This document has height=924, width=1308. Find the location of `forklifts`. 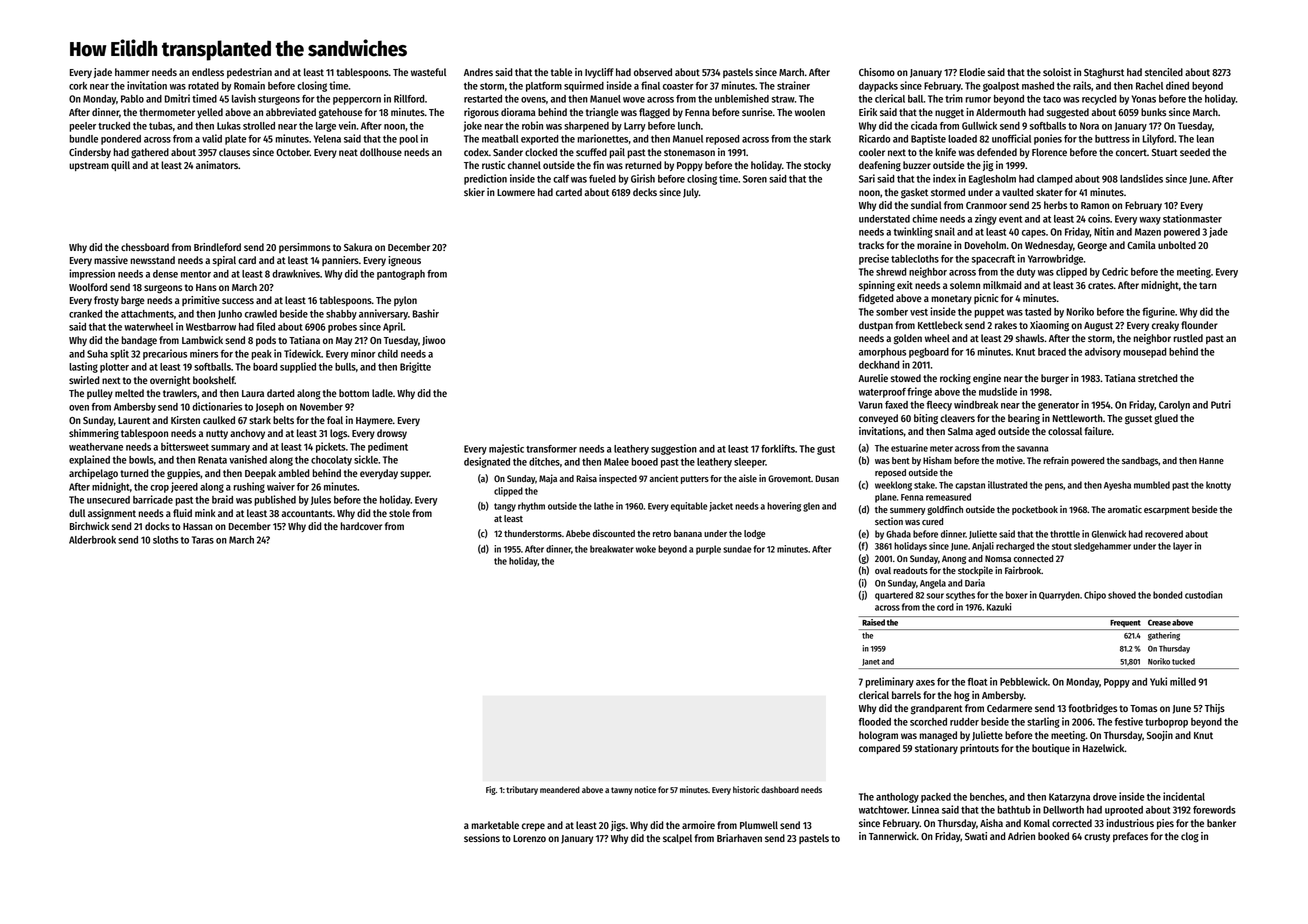

forklifts is located at coordinates (778, 448).
